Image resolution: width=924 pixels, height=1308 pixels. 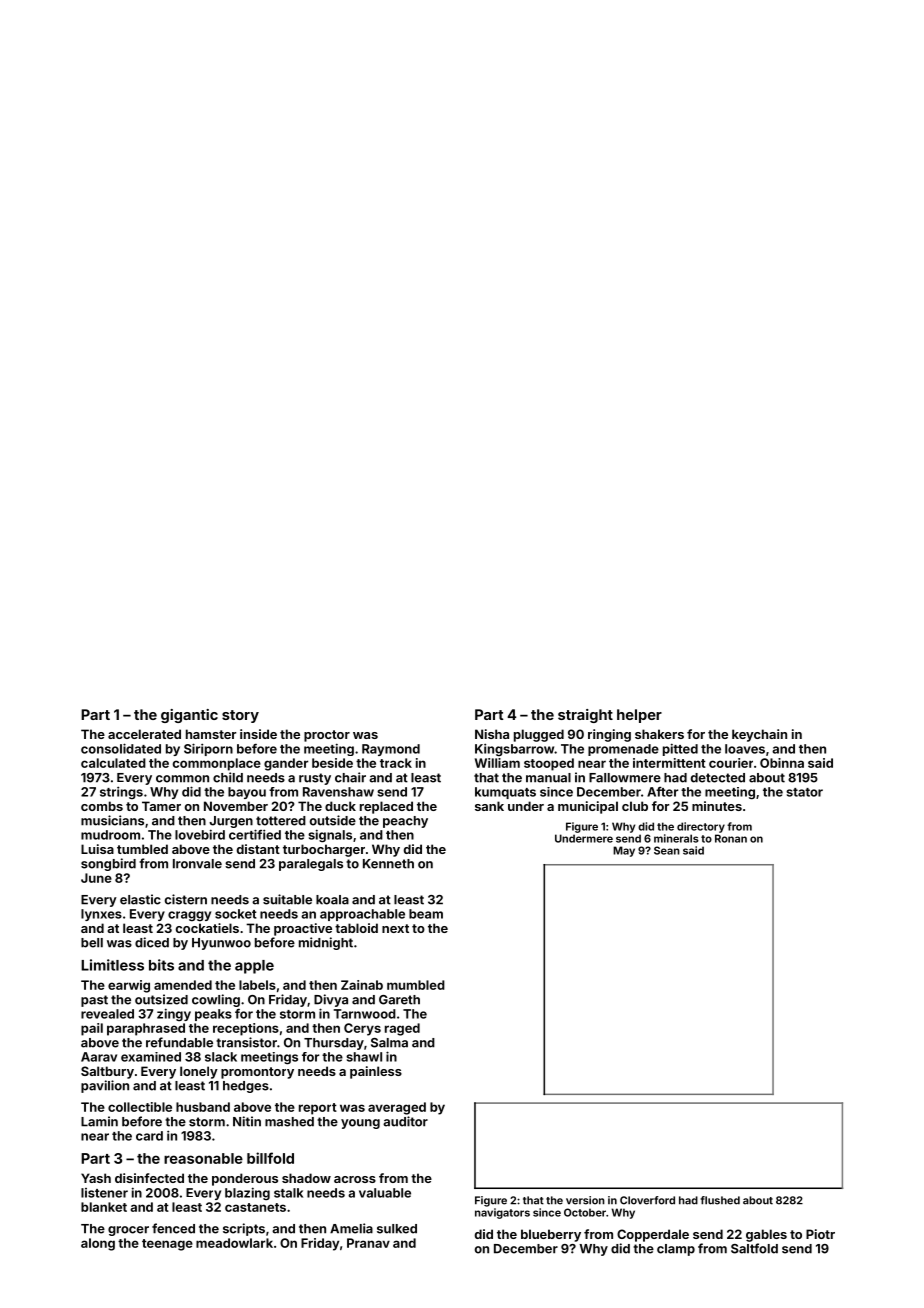 I want to click on painless, so click(x=376, y=1072).
